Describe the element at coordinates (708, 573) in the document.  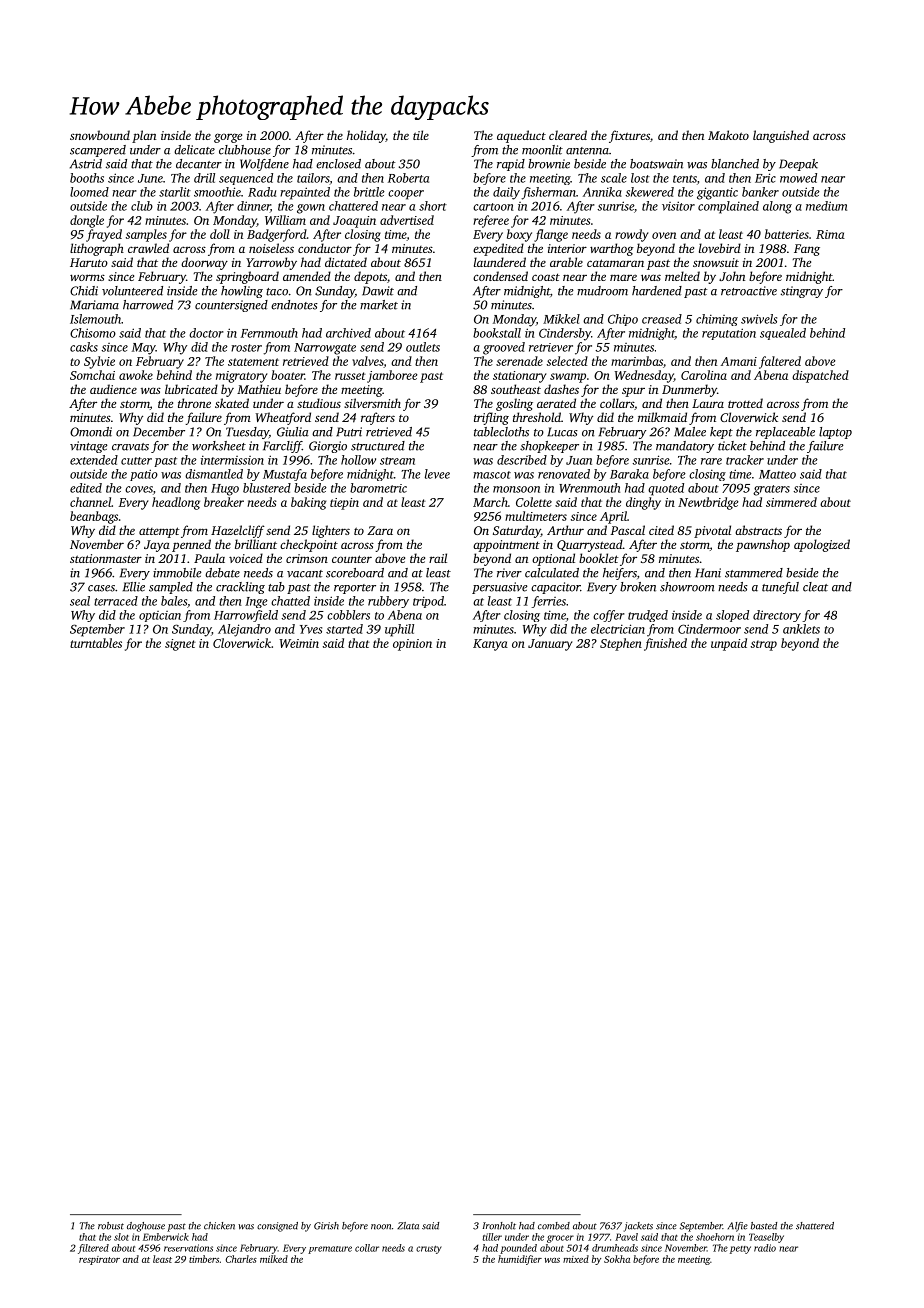
I see `Hani` at that location.
